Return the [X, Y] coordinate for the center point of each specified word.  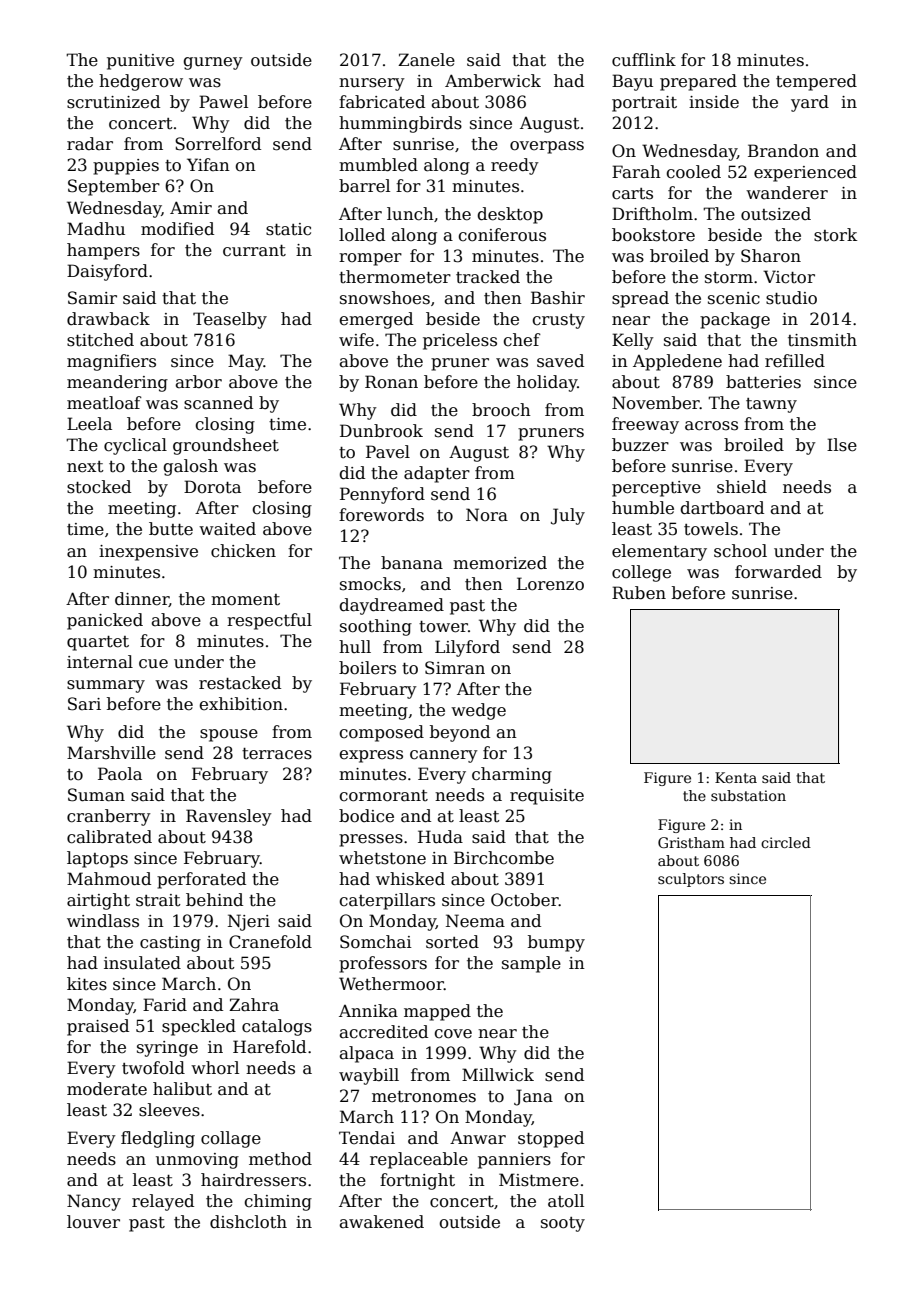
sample [531, 964]
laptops [97, 859]
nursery [372, 84]
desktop [510, 215]
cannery [444, 756]
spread [640, 299]
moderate [107, 1089]
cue [153, 664]
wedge [478, 711]
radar [90, 144]
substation [748, 795]
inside [714, 102]
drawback [108, 319]
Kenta [736, 777]
